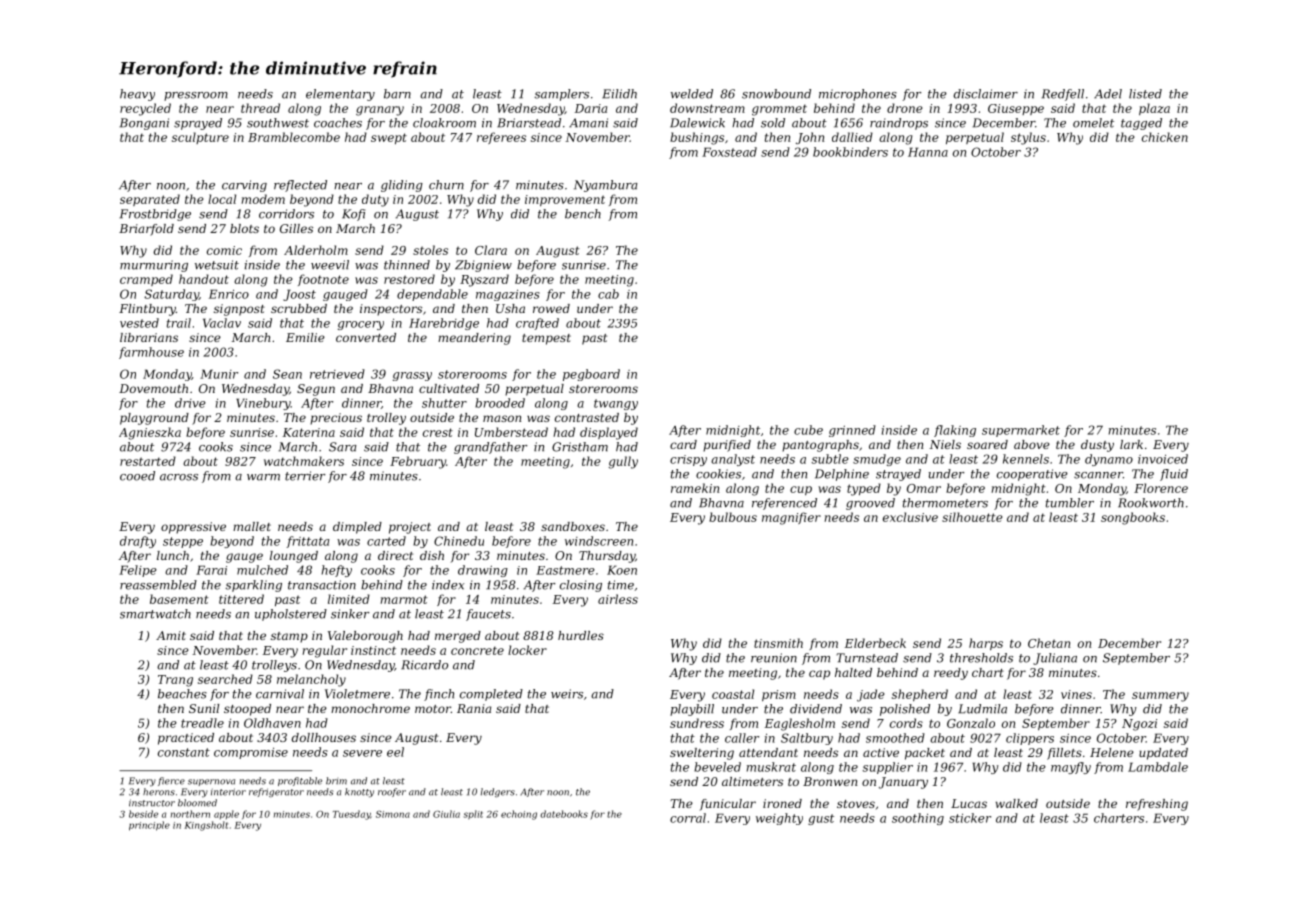  Describe the element at coordinates (1163, 459) in the screenshot. I see `invoiced` at that location.
